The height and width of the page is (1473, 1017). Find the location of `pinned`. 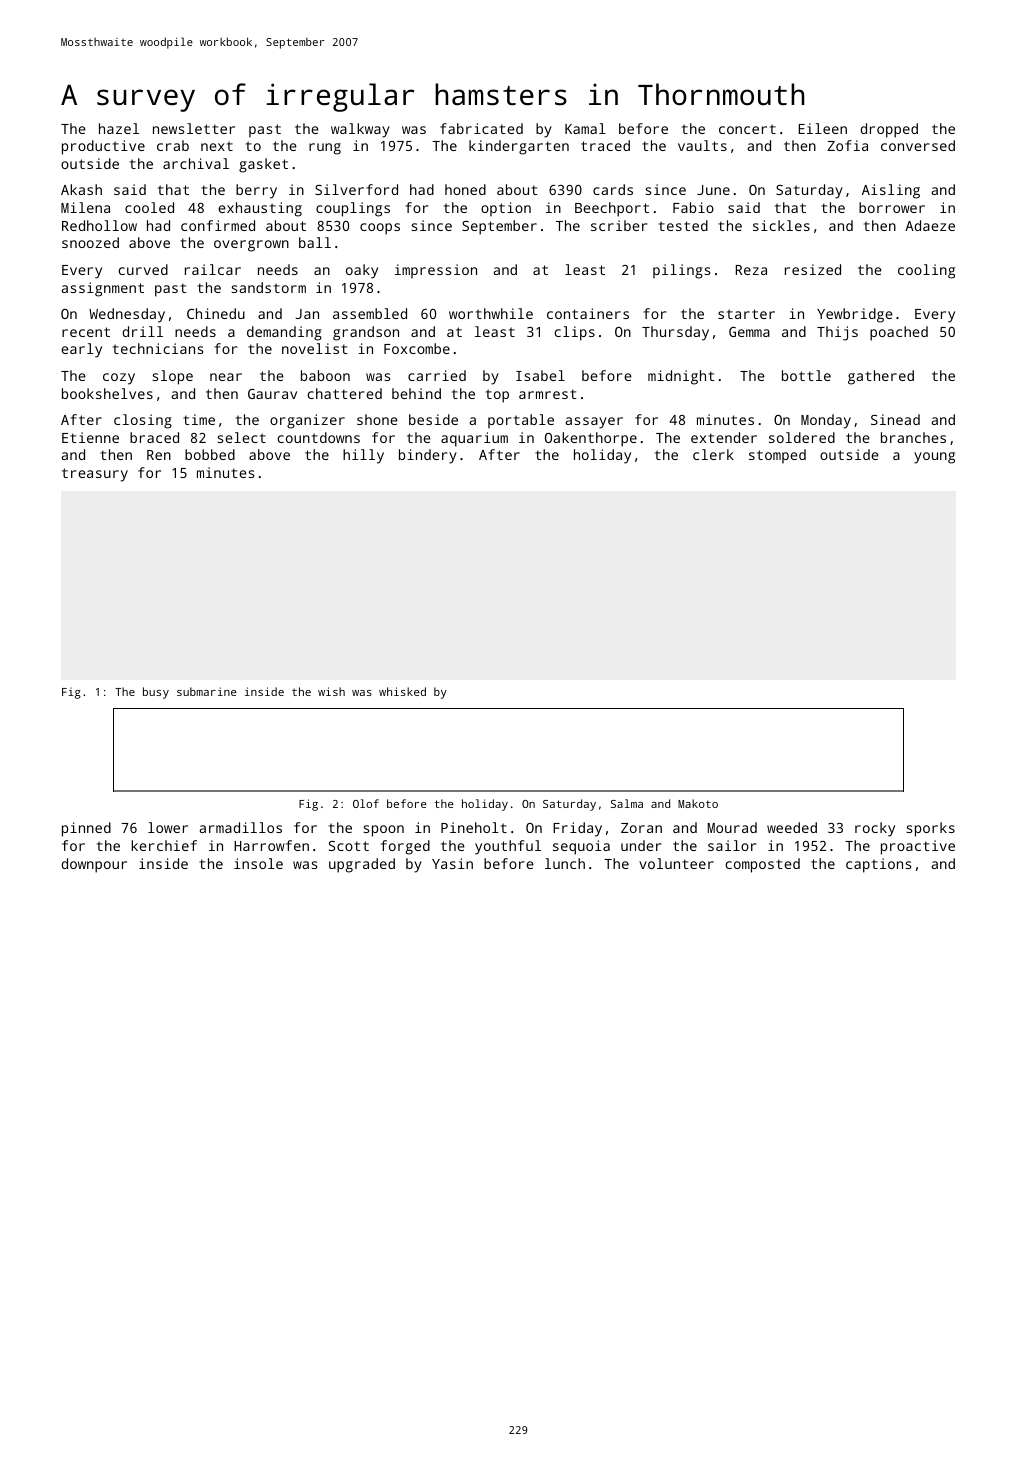

pinned is located at coordinates (86, 829).
